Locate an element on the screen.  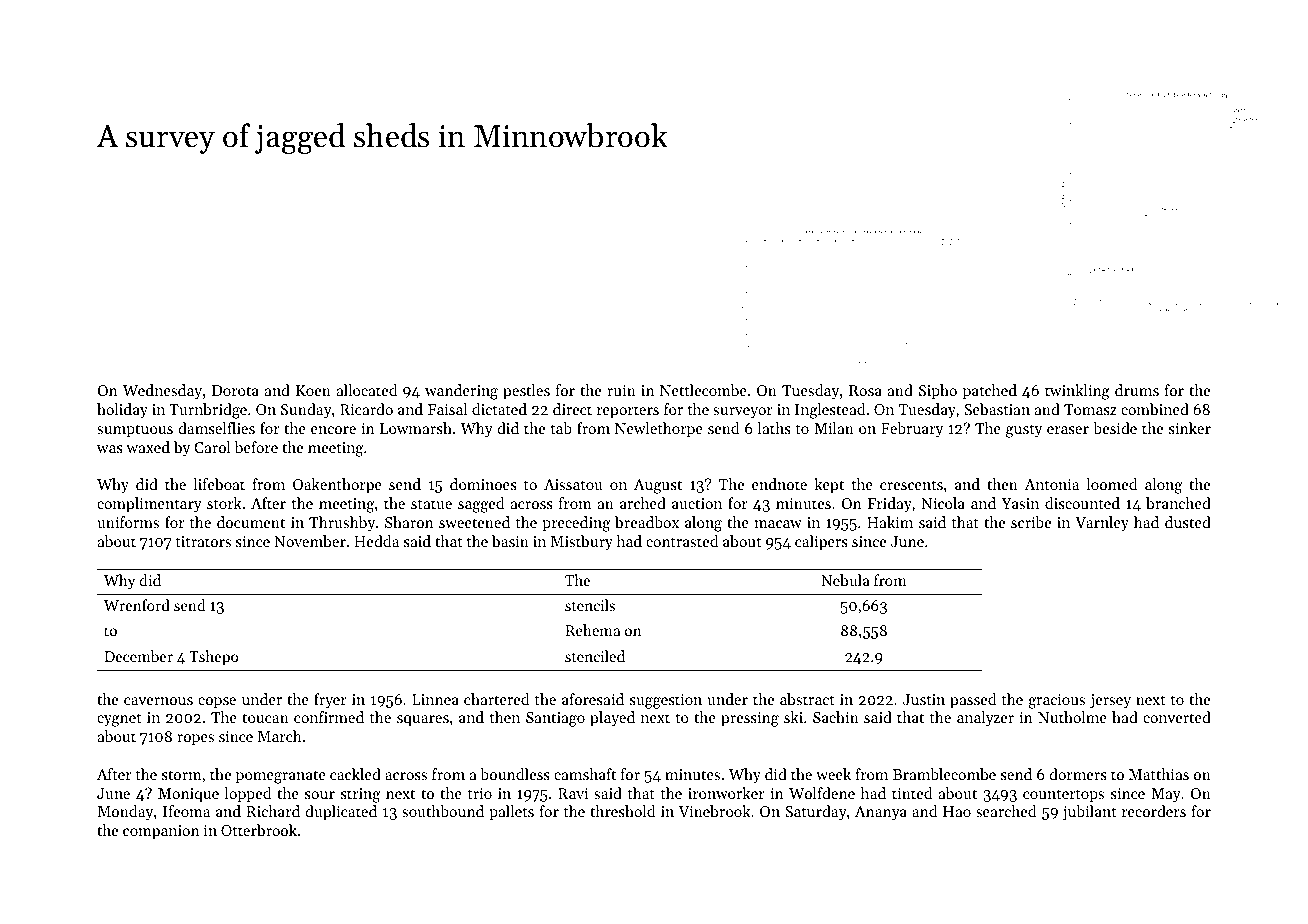
Linnea is located at coordinates (435, 699).
